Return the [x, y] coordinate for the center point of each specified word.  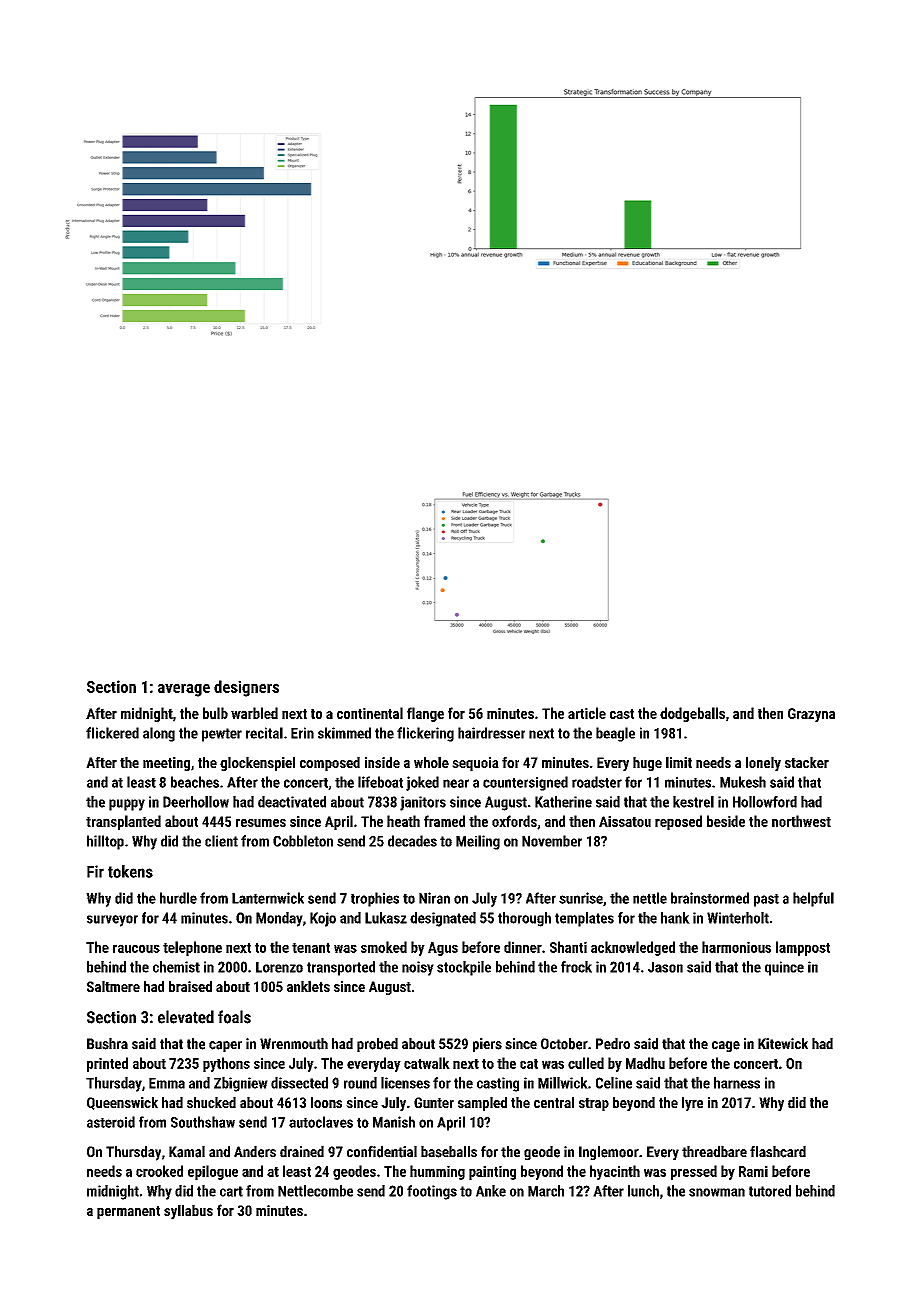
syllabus [188, 1212]
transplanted [123, 822]
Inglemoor [609, 1153]
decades [412, 841]
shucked [211, 1102]
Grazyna [811, 715]
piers [487, 1045]
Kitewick [783, 1044]
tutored [770, 1191]
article [587, 713]
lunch [643, 1191]
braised [190, 986]
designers [246, 688]
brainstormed [710, 898]
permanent [128, 1212]
